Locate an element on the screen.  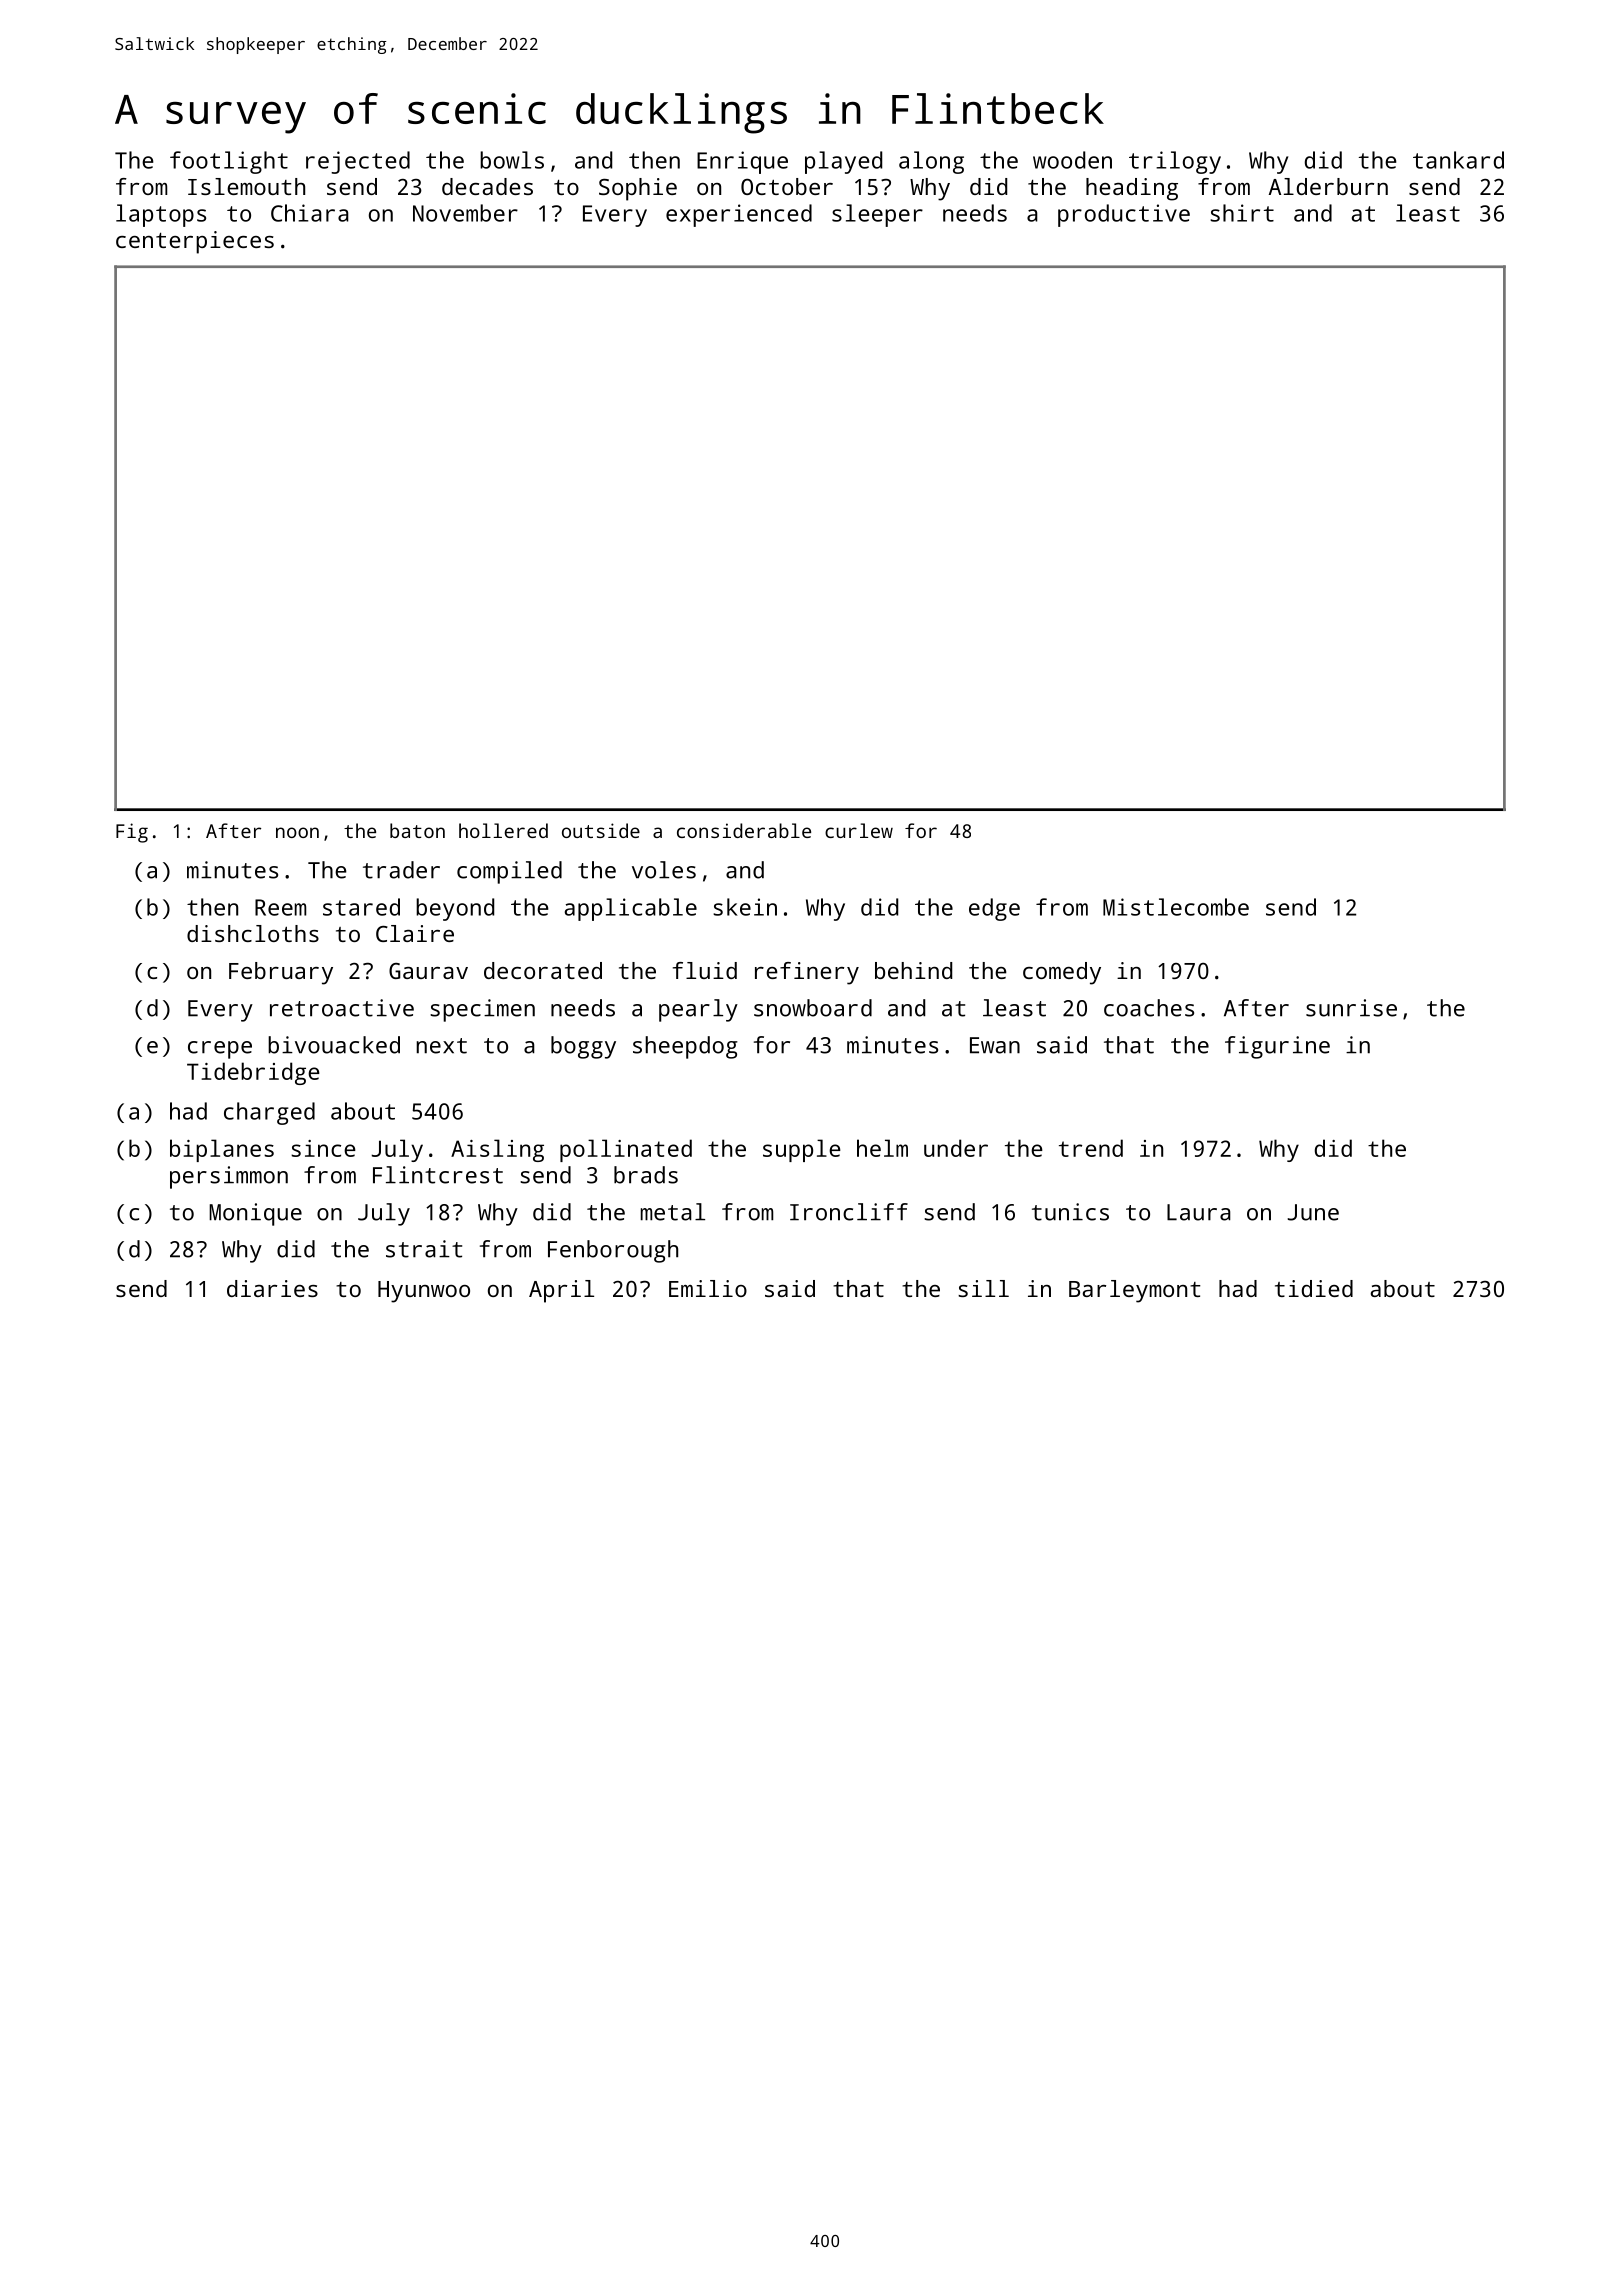
charged is located at coordinates (269, 1113).
